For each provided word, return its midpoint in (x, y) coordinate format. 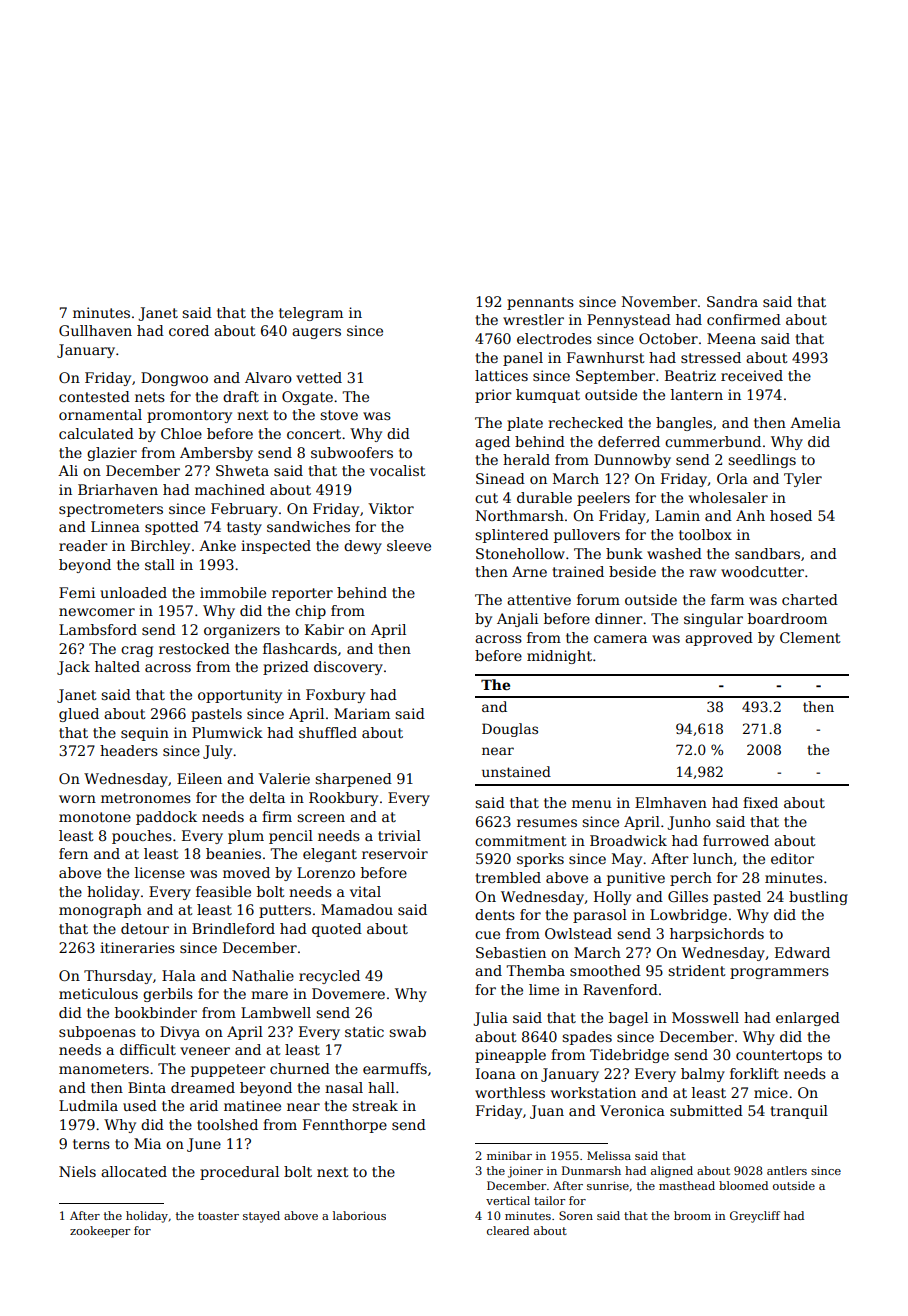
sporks (540, 860)
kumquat (548, 396)
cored (189, 330)
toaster (218, 1216)
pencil (291, 837)
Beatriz (690, 375)
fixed (760, 802)
